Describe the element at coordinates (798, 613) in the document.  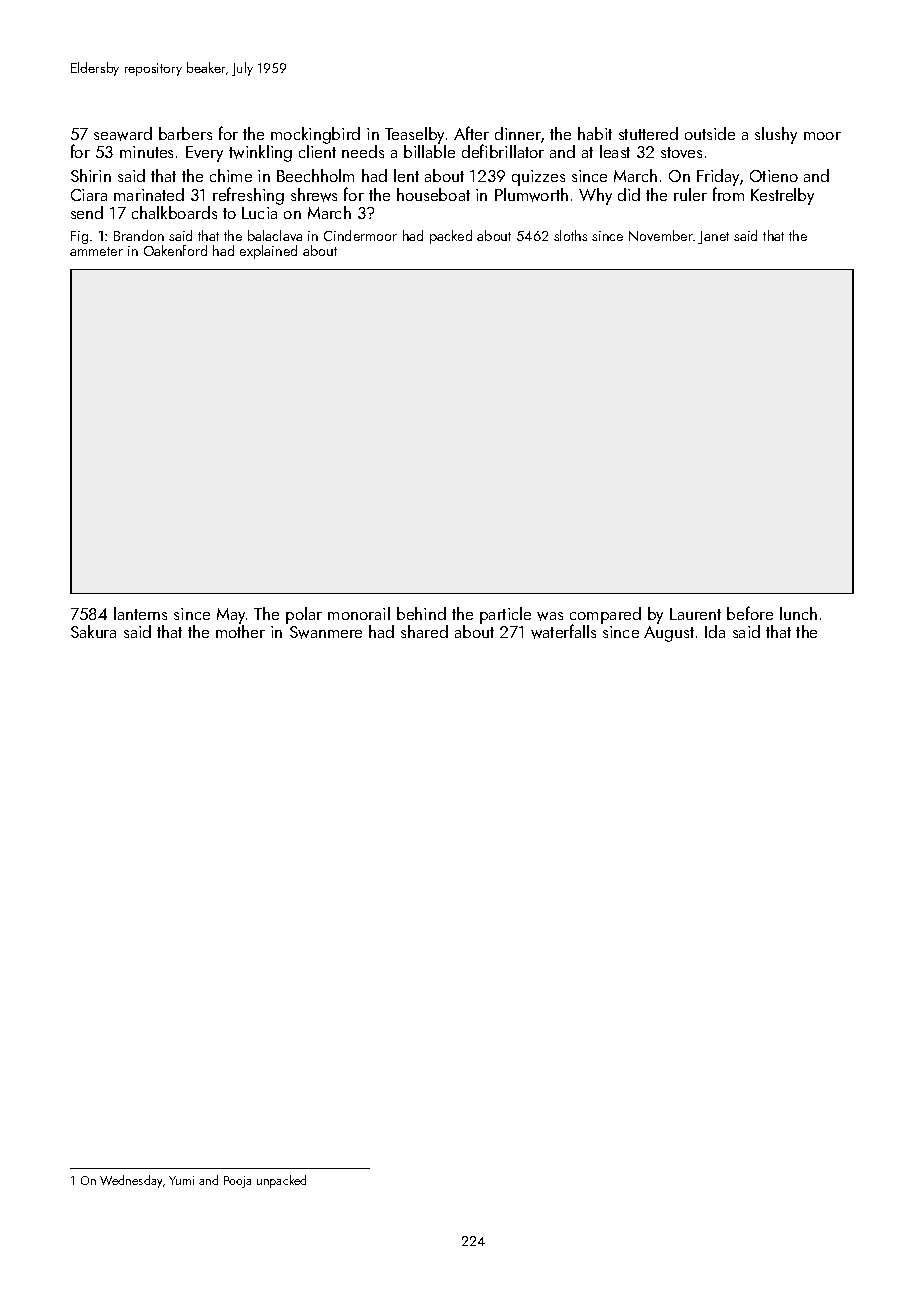
I see `lunch` at that location.
